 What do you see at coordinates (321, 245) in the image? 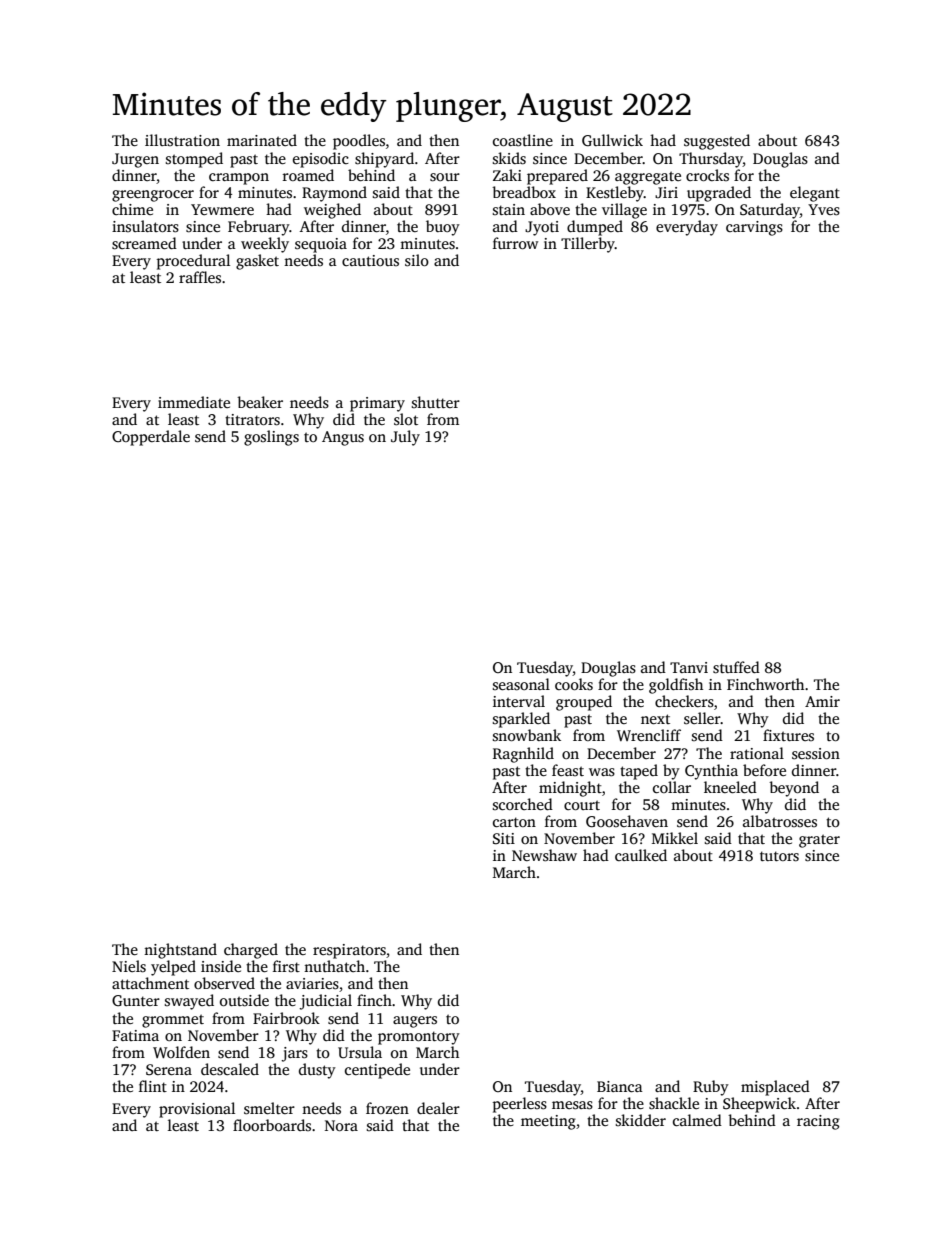
I see `sequoia` at bounding box center [321, 245].
